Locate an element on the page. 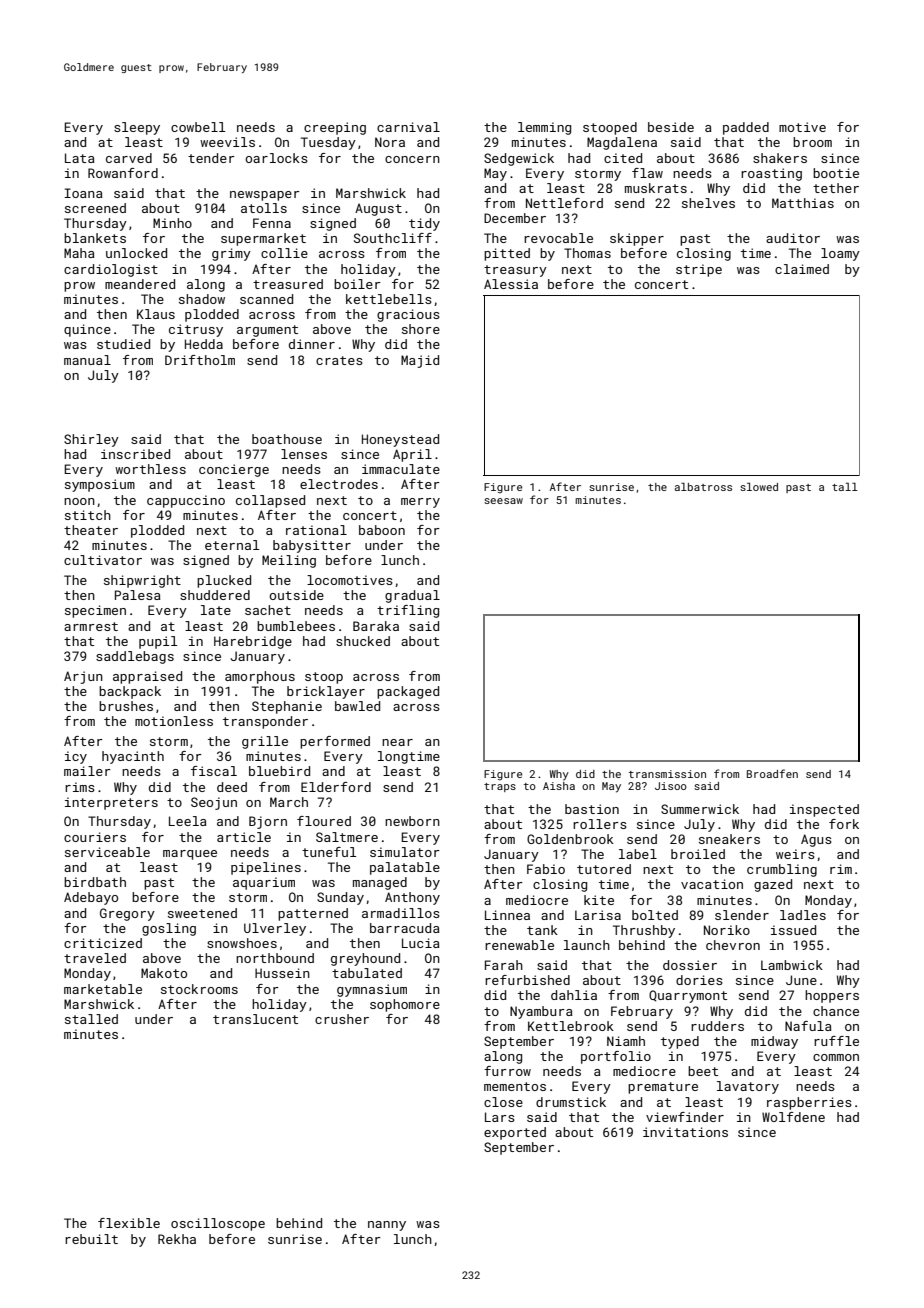 Image resolution: width=924 pixels, height=1308 pixels. gradual is located at coordinates (412, 596).
